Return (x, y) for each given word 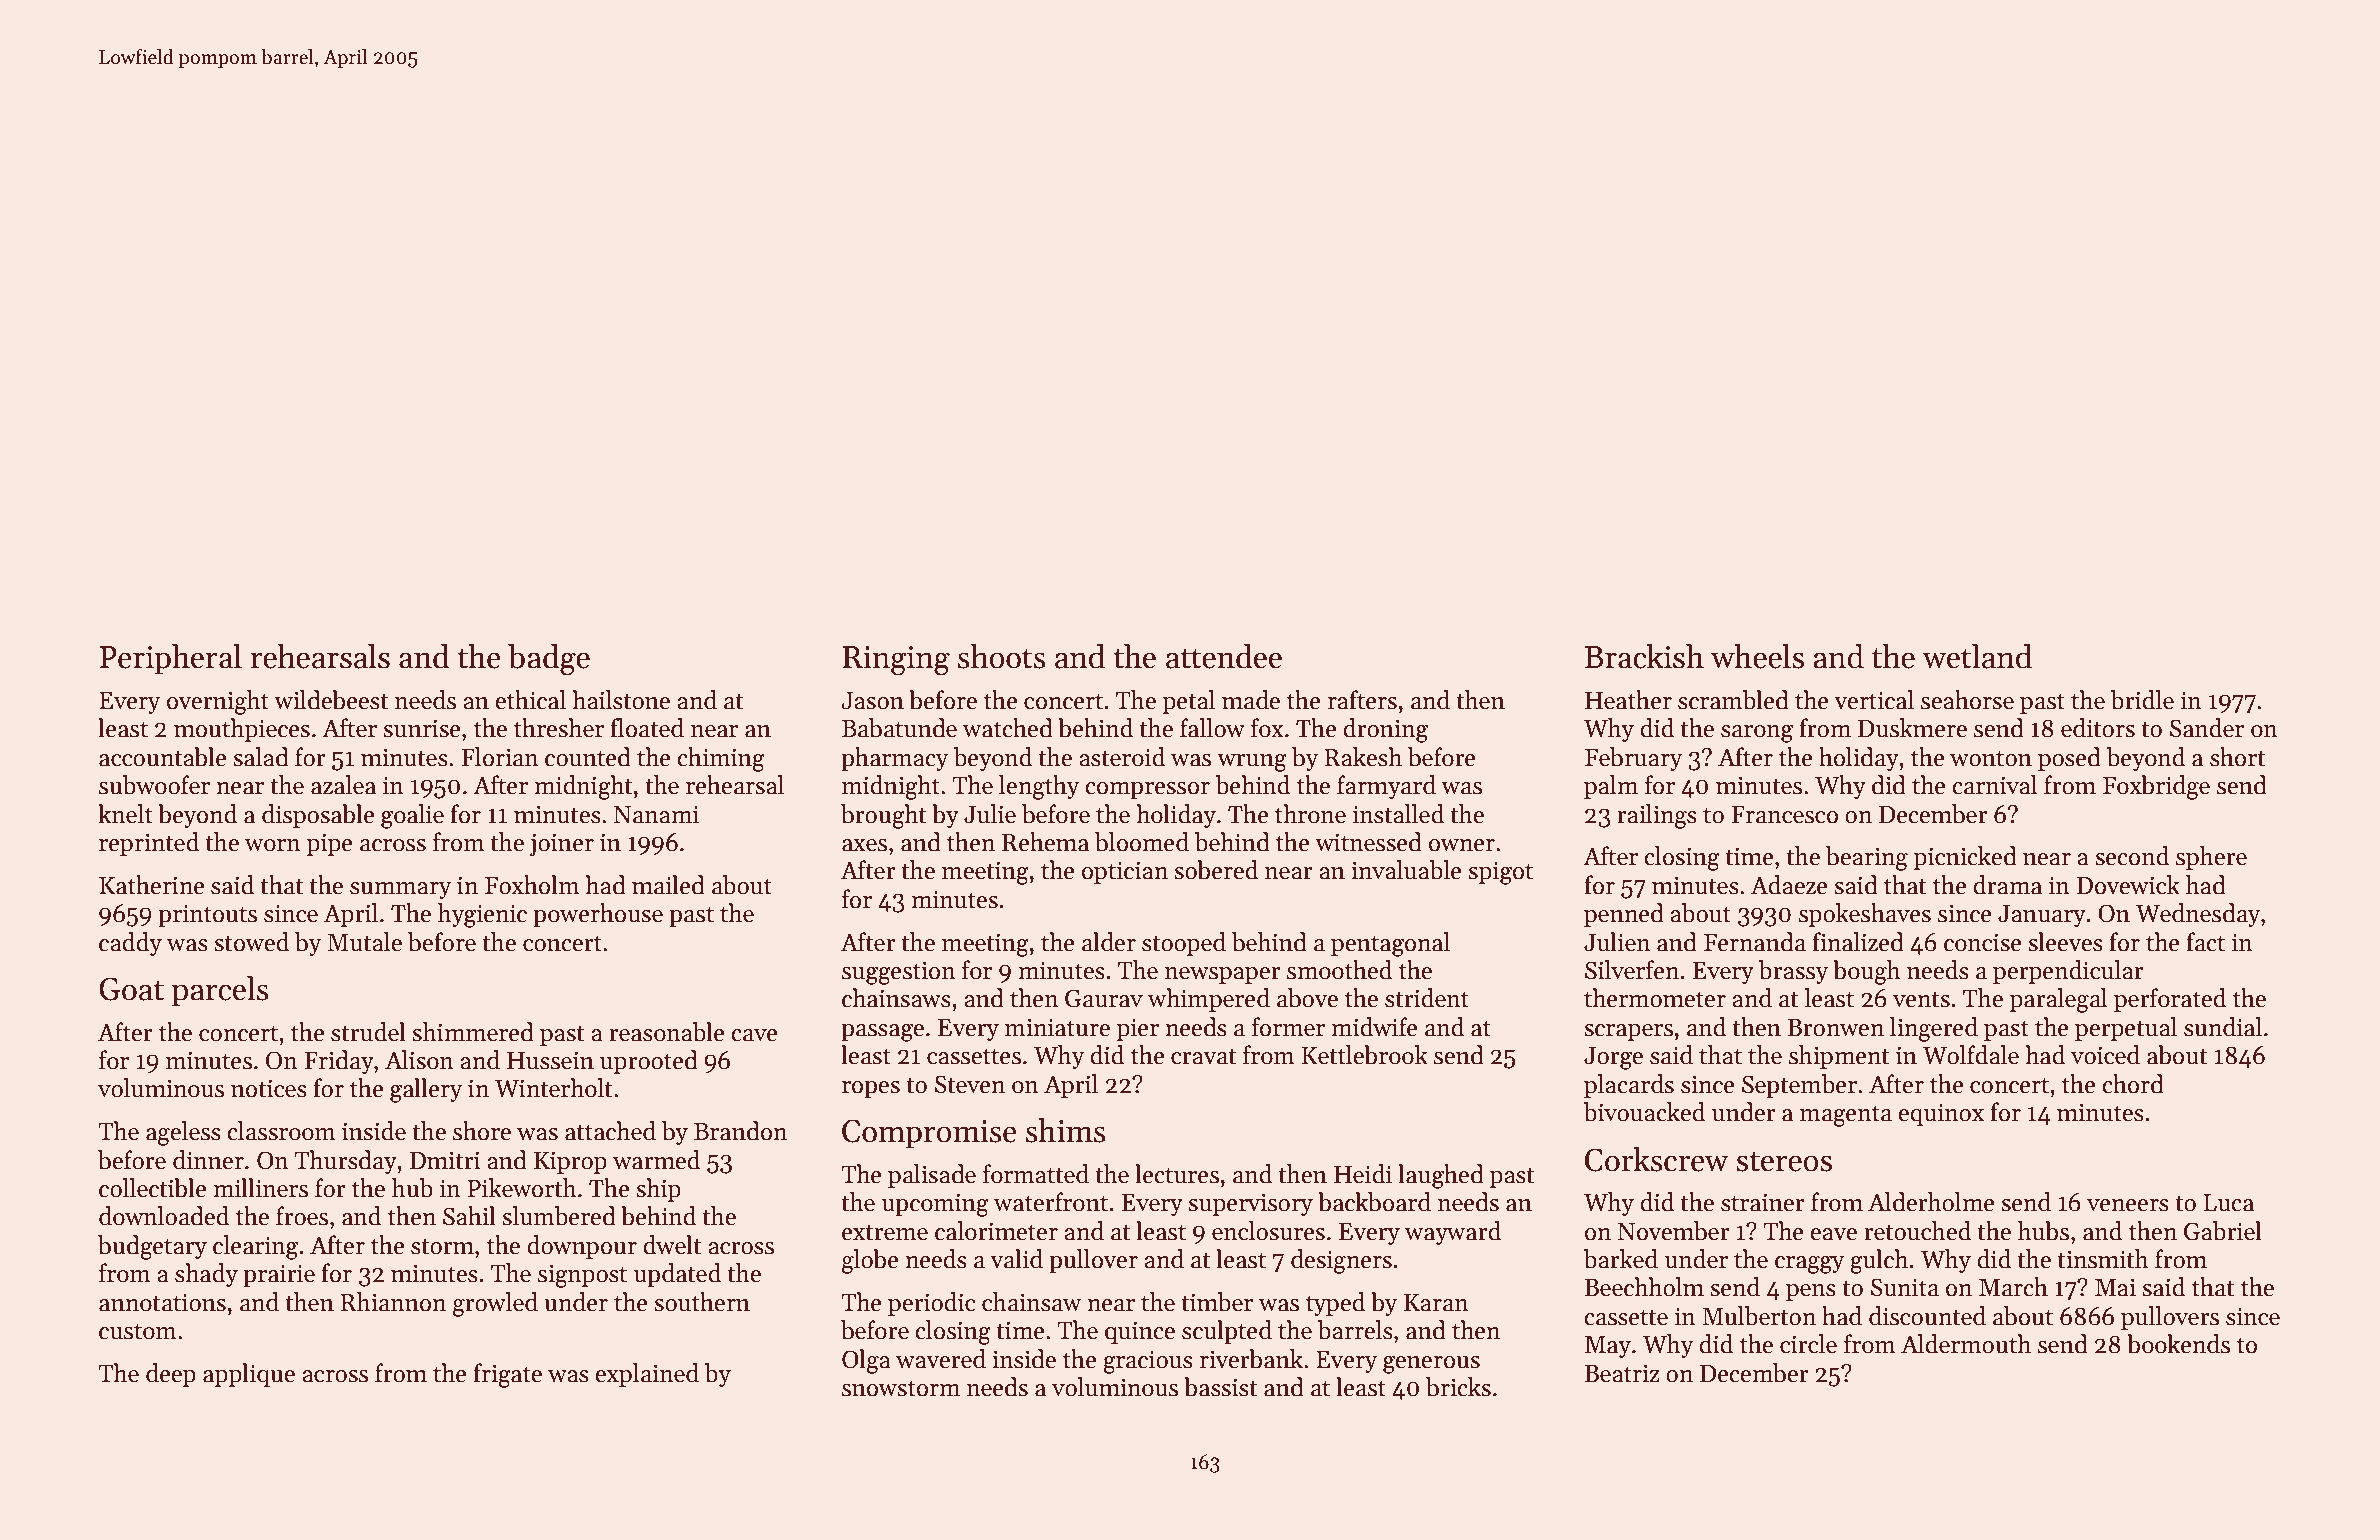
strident (1427, 998)
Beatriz (1622, 1373)
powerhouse (598, 915)
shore (482, 1131)
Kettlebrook (1365, 1055)
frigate (508, 1375)
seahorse (1967, 700)
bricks (1458, 1387)
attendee (1224, 656)
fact (2206, 942)
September (1799, 1086)
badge (549, 660)
